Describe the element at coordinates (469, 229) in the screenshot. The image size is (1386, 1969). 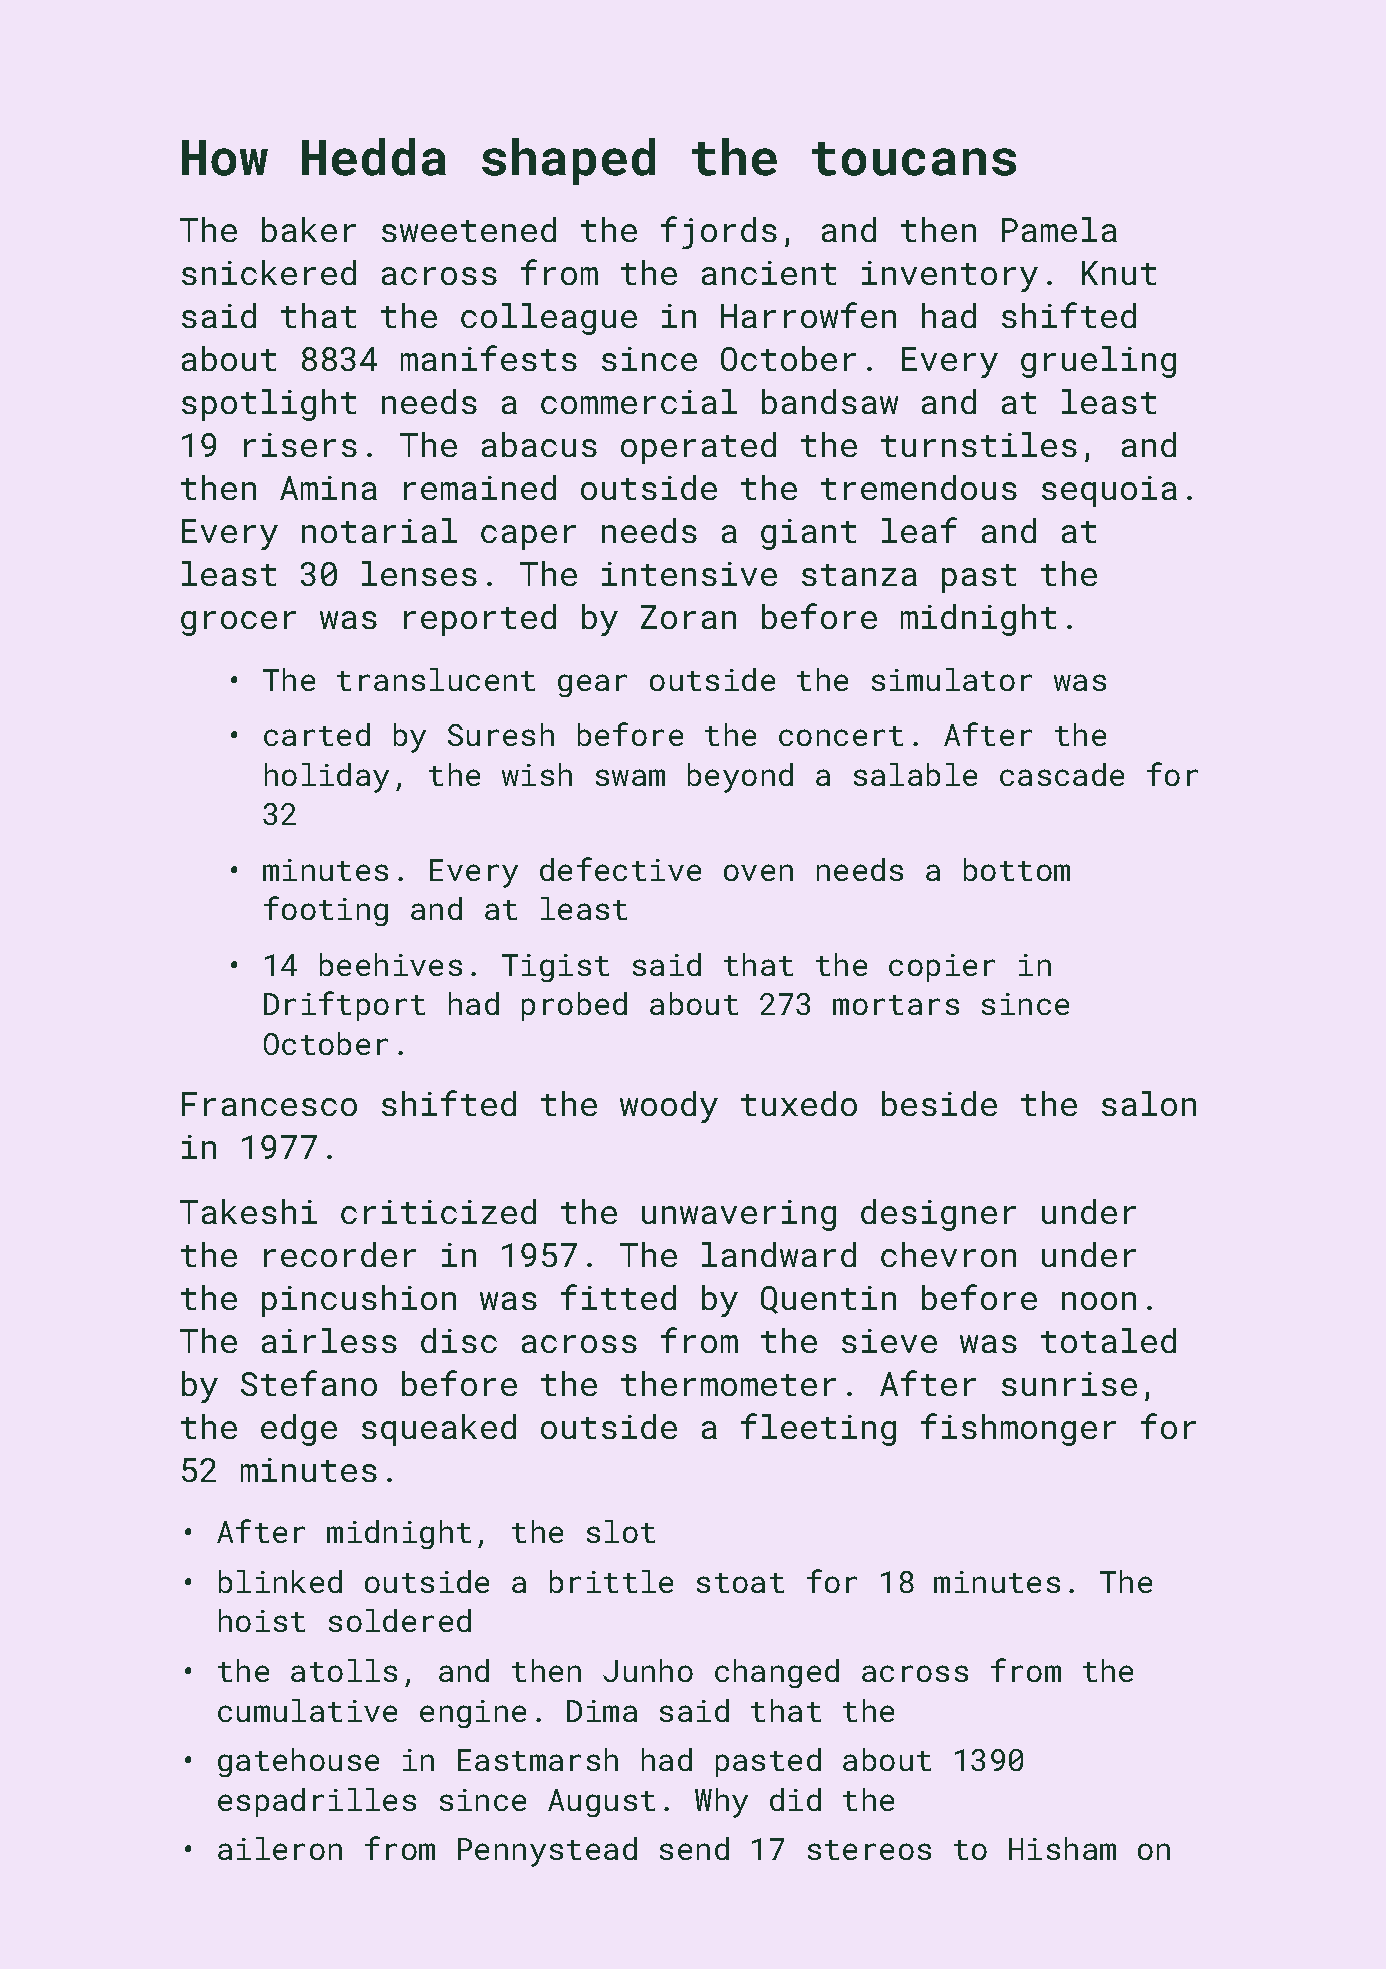
I see `sweetened` at that location.
